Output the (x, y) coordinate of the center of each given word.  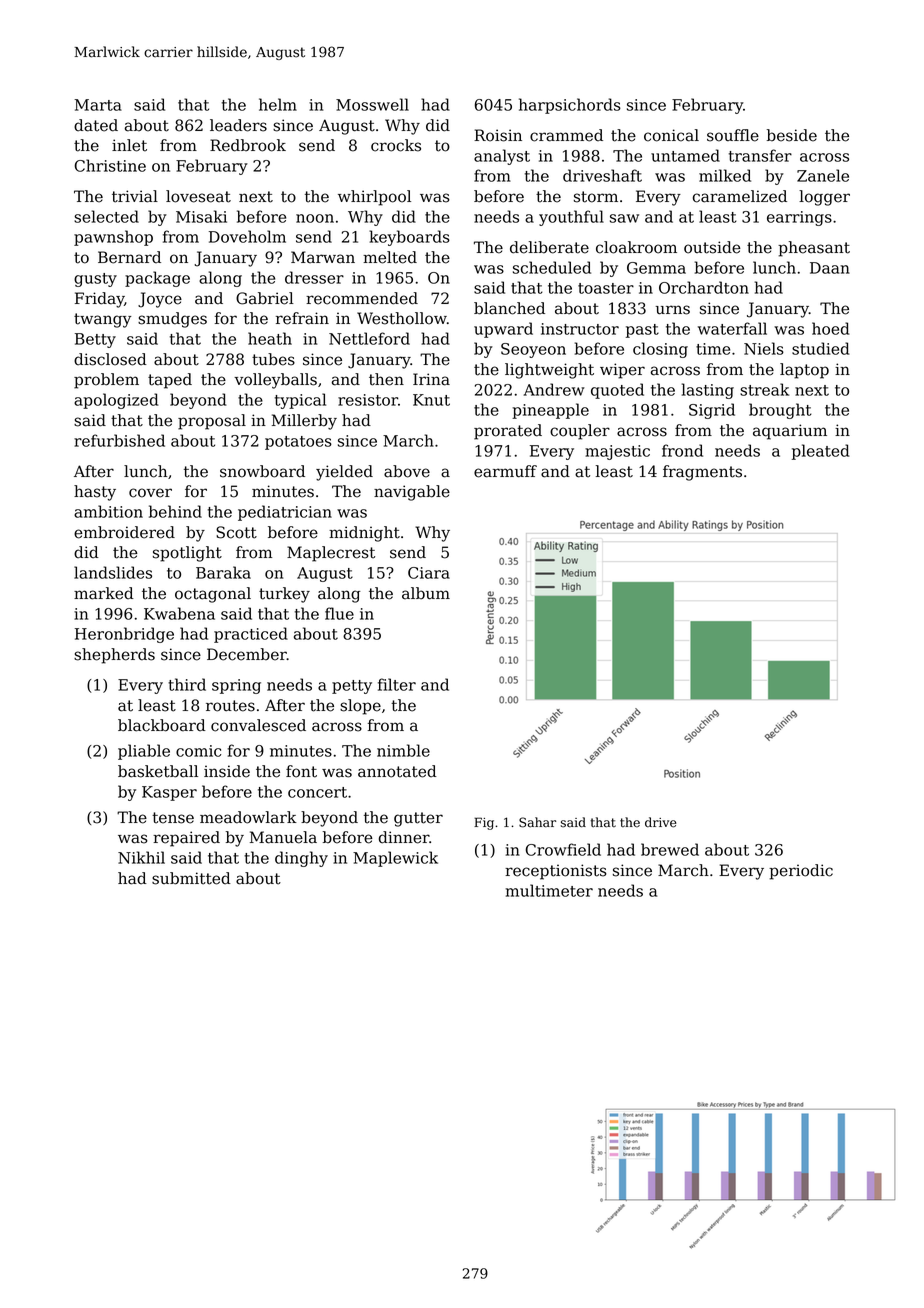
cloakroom (636, 247)
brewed (670, 849)
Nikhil (141, 857)
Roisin (498, 135)
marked (104, 593)
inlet (129, 145)
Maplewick (395, 859)
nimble (403, 750)
